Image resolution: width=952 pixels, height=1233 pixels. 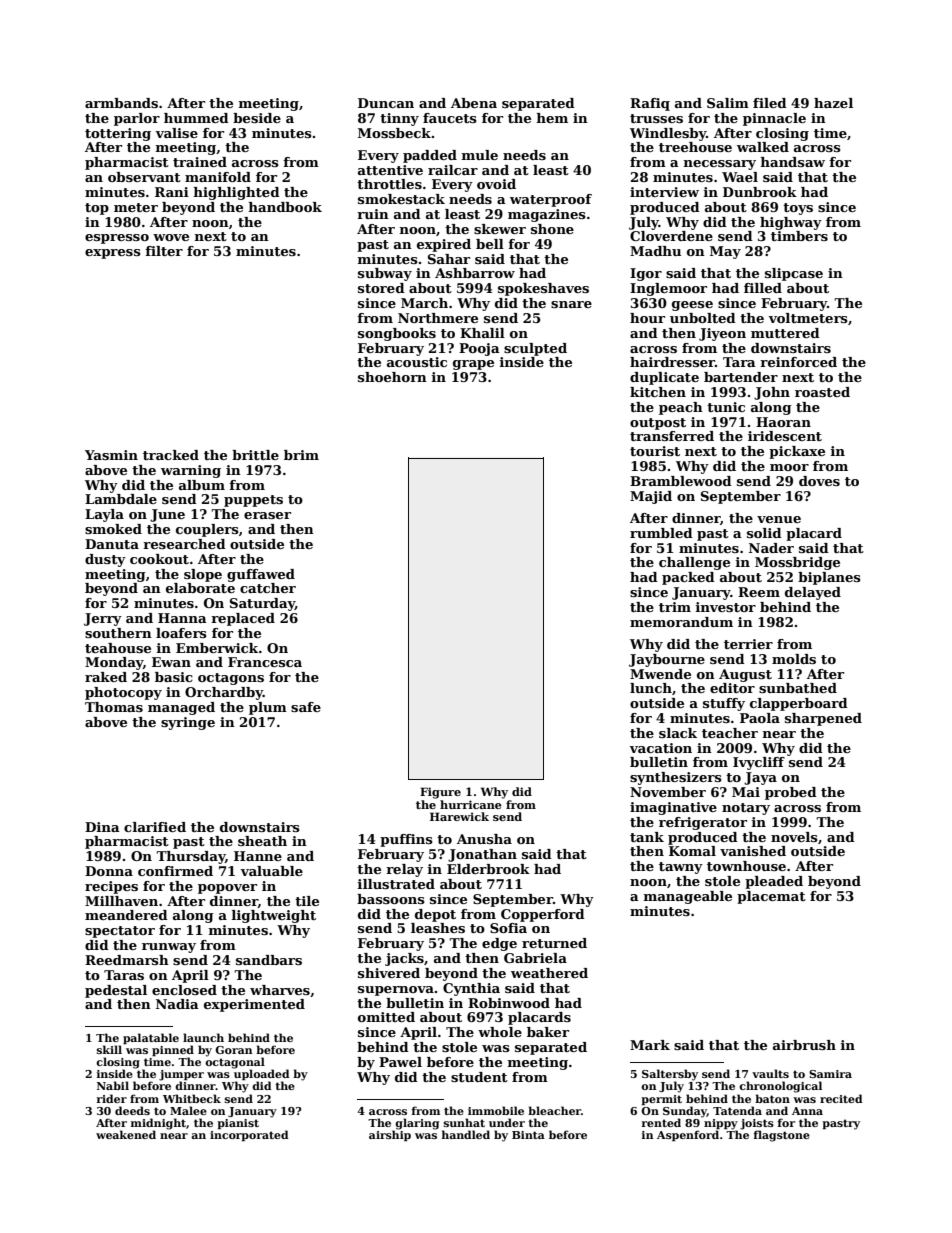 What do you see at coordinates (479, 1077) in the image?
I see `student` at bounding box center [479, 1077].
